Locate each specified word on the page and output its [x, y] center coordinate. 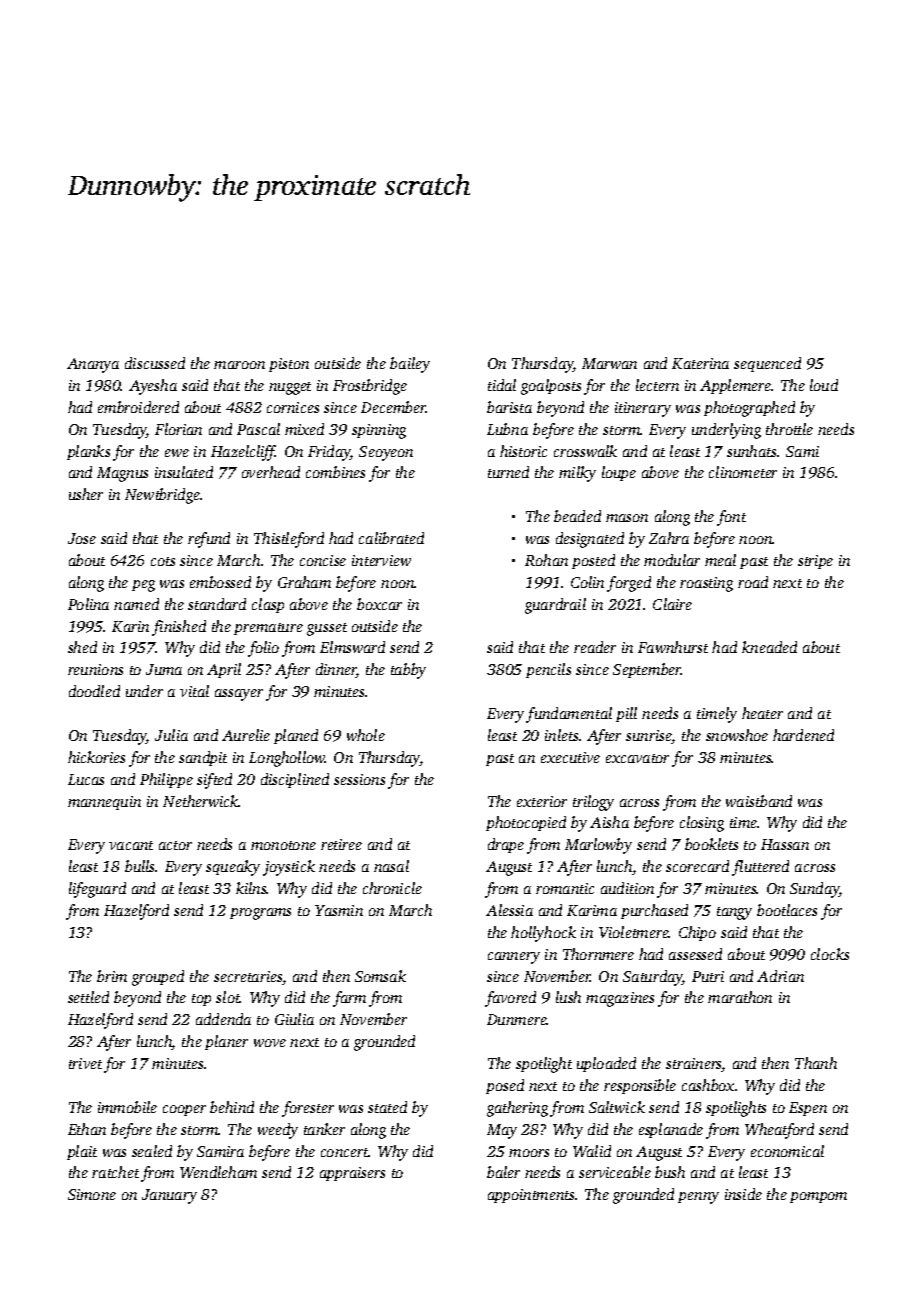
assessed [695, 954]
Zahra [669, 538]
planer [226, 1042]
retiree [341, 844]
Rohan [546, 560]
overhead [271, 472]
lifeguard [97, 890]
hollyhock [543, 934]
